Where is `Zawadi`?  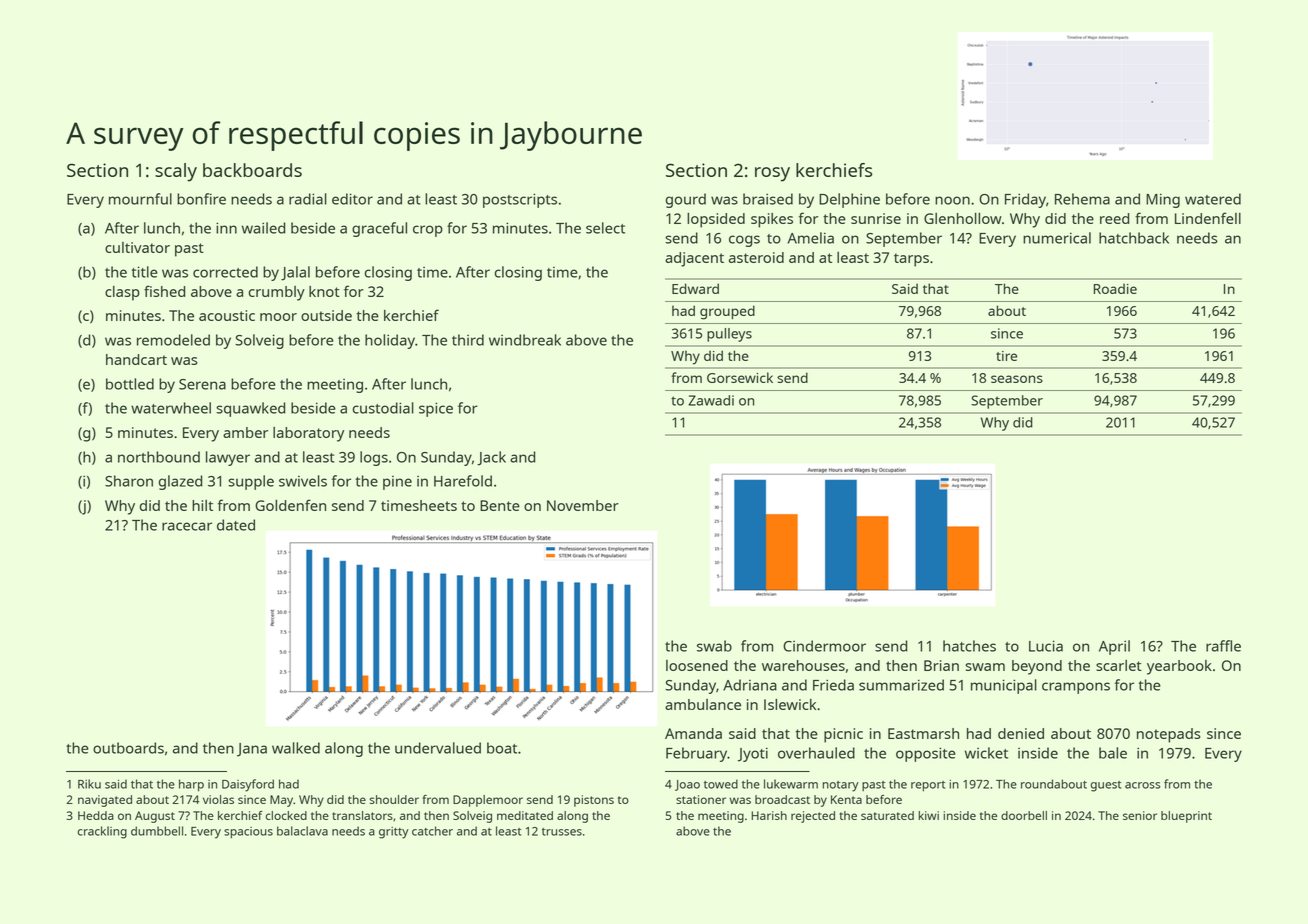
Zawadi is located at coordinates (711, 400).
